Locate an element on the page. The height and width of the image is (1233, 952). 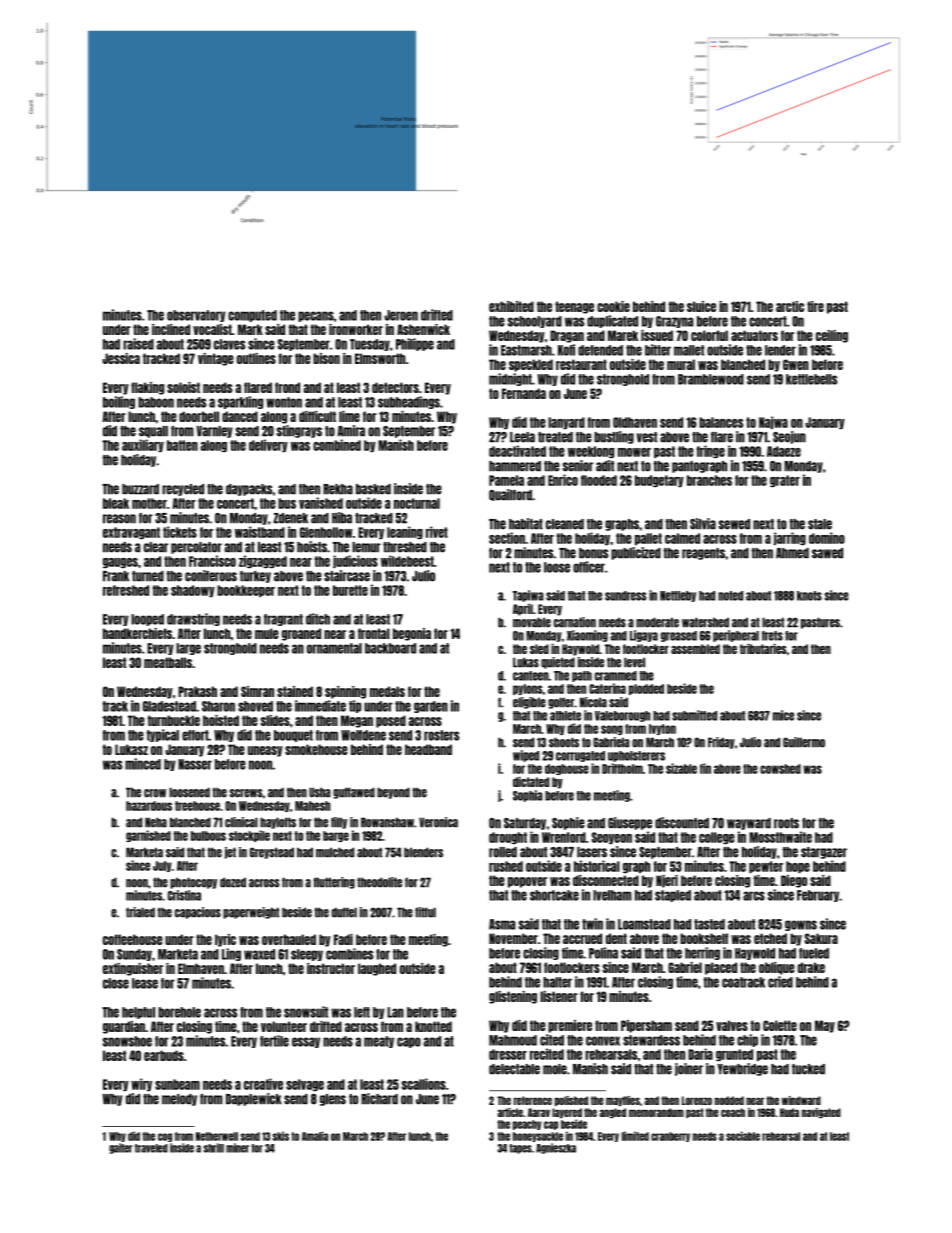
fin is located at coordinates (705, 768).
